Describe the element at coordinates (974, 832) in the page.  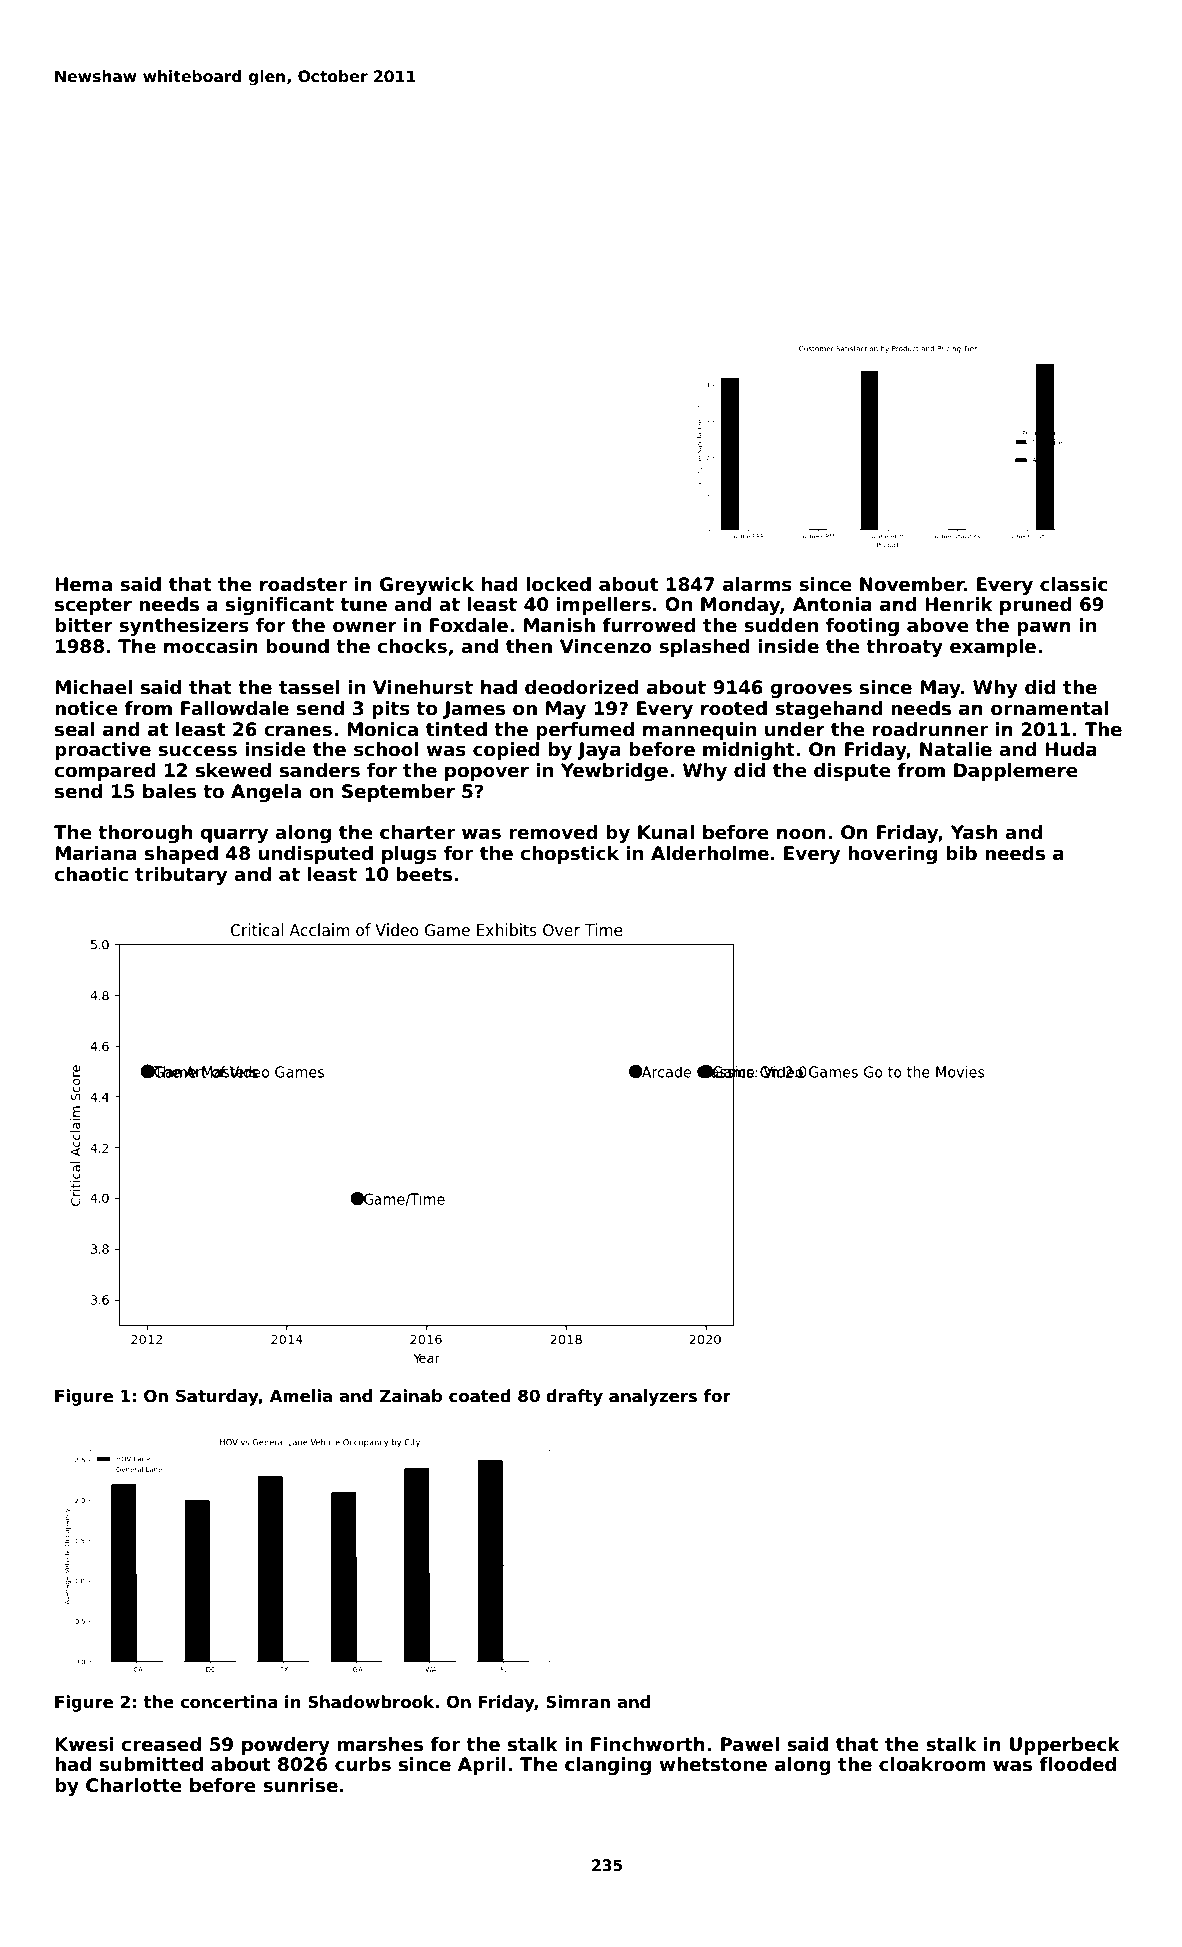
I see `Yash` at that location.
